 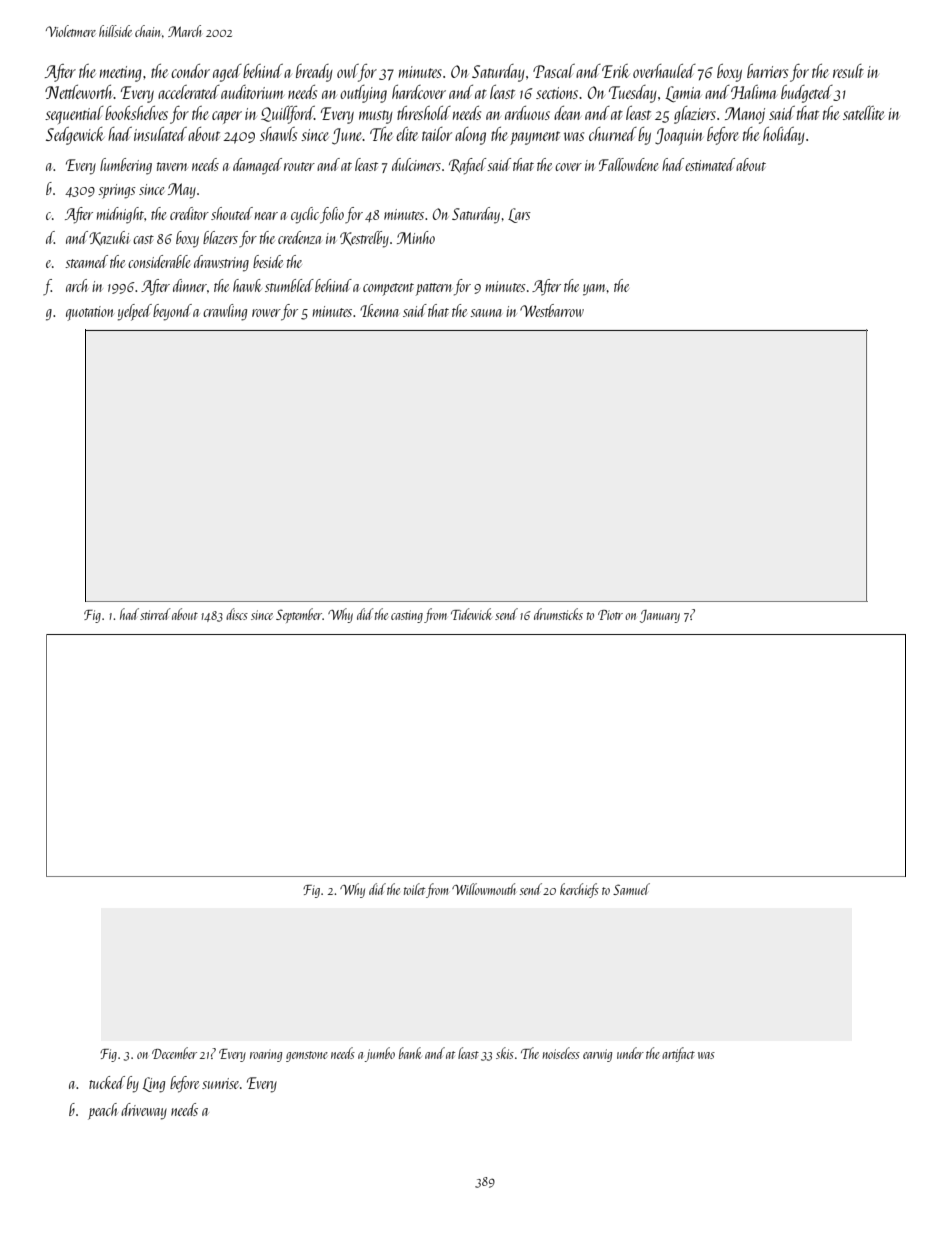 I want to click on Ikenna, so click(x=379, y=310).
